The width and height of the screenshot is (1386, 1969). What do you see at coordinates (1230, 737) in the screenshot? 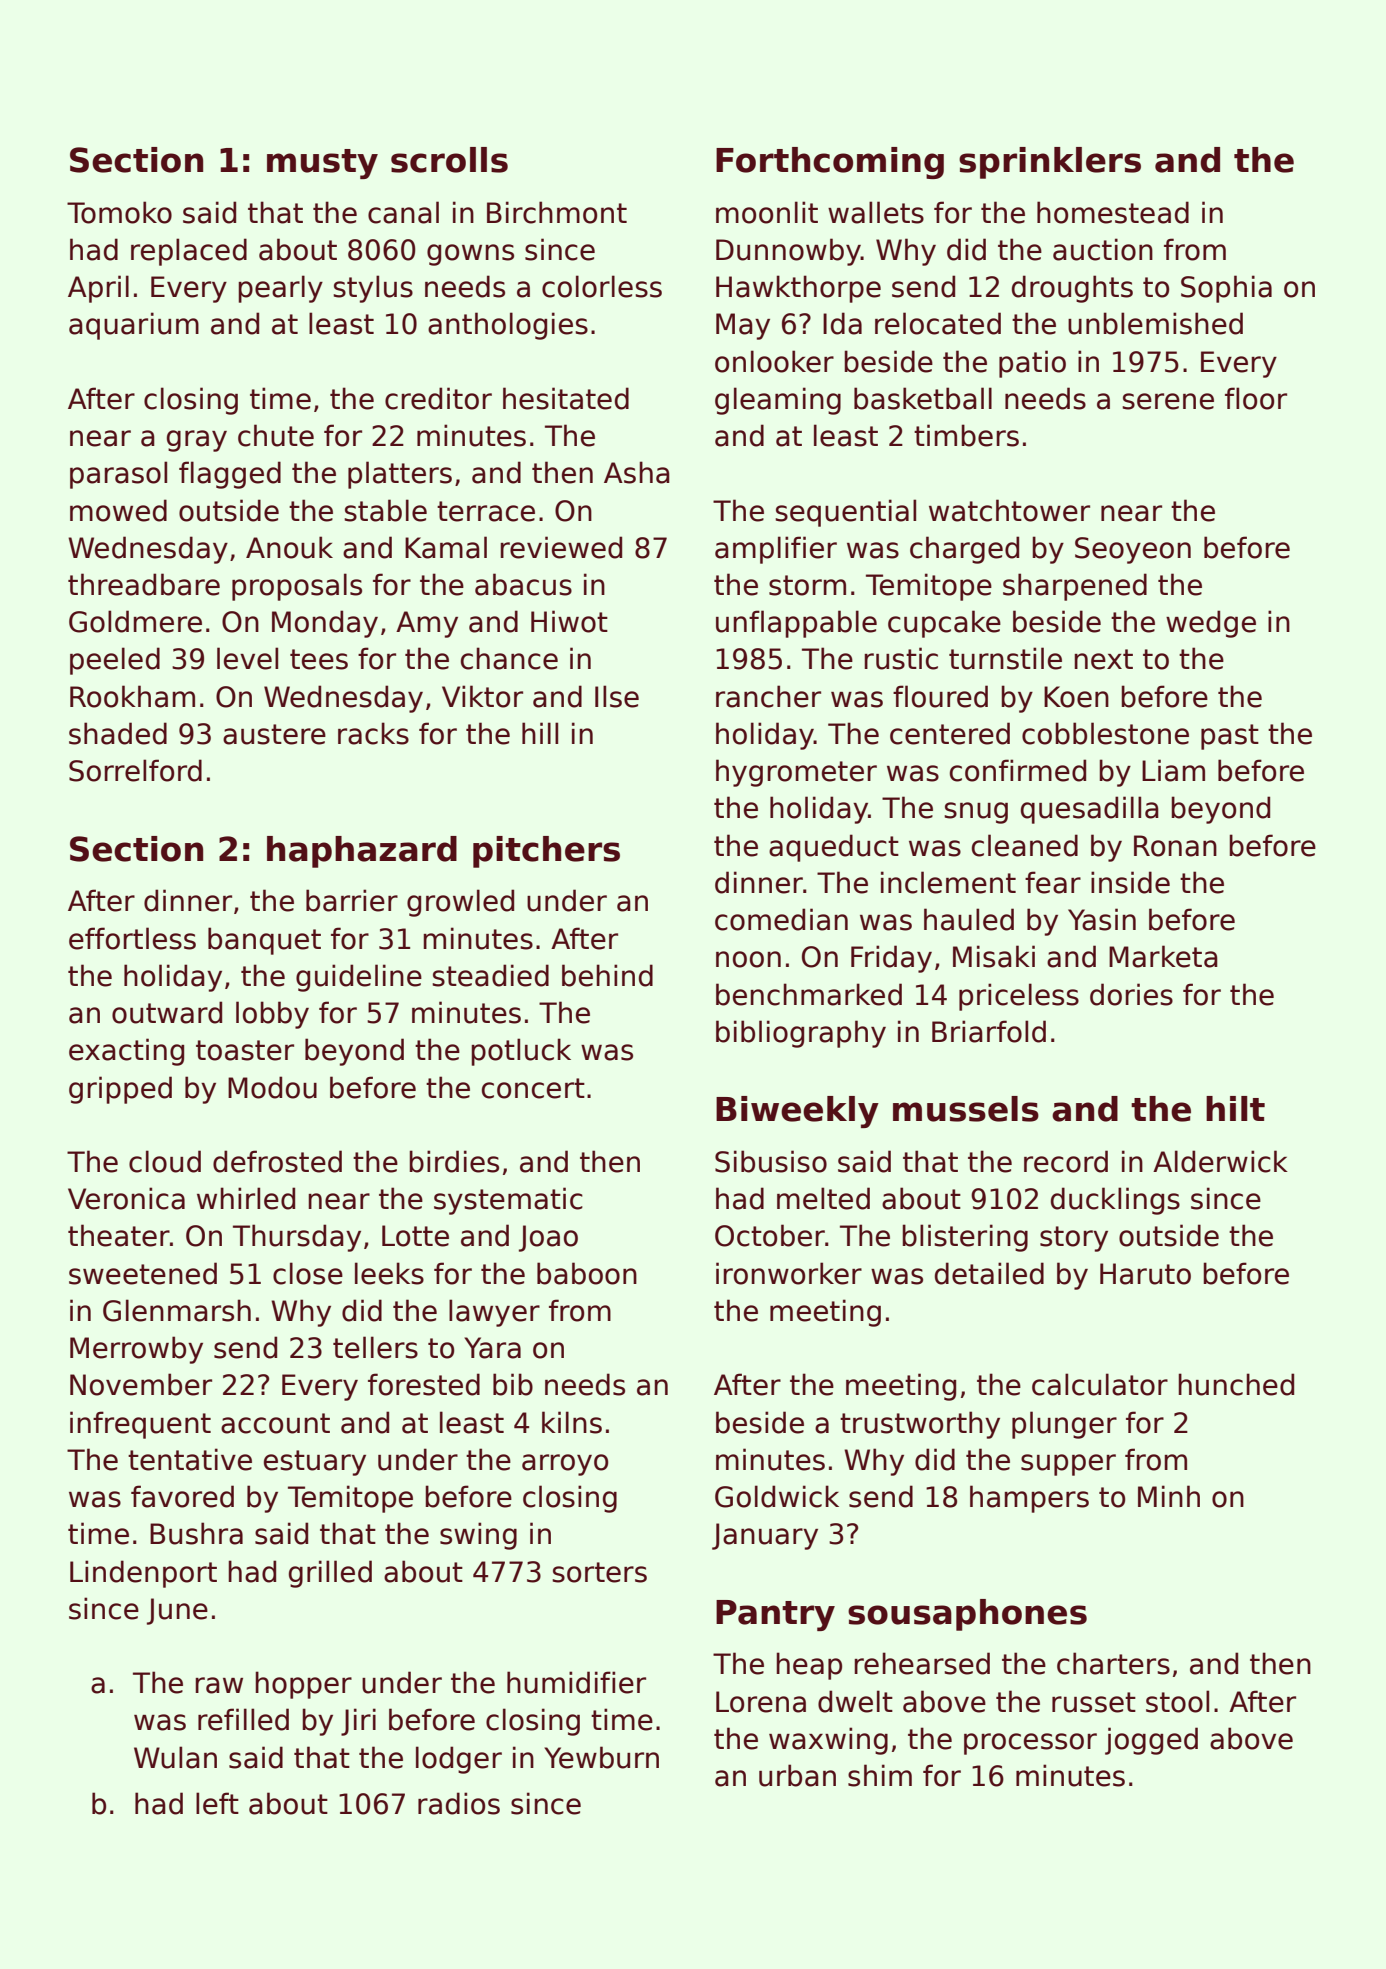
I see `past` at bounding box center [1230, 737].
